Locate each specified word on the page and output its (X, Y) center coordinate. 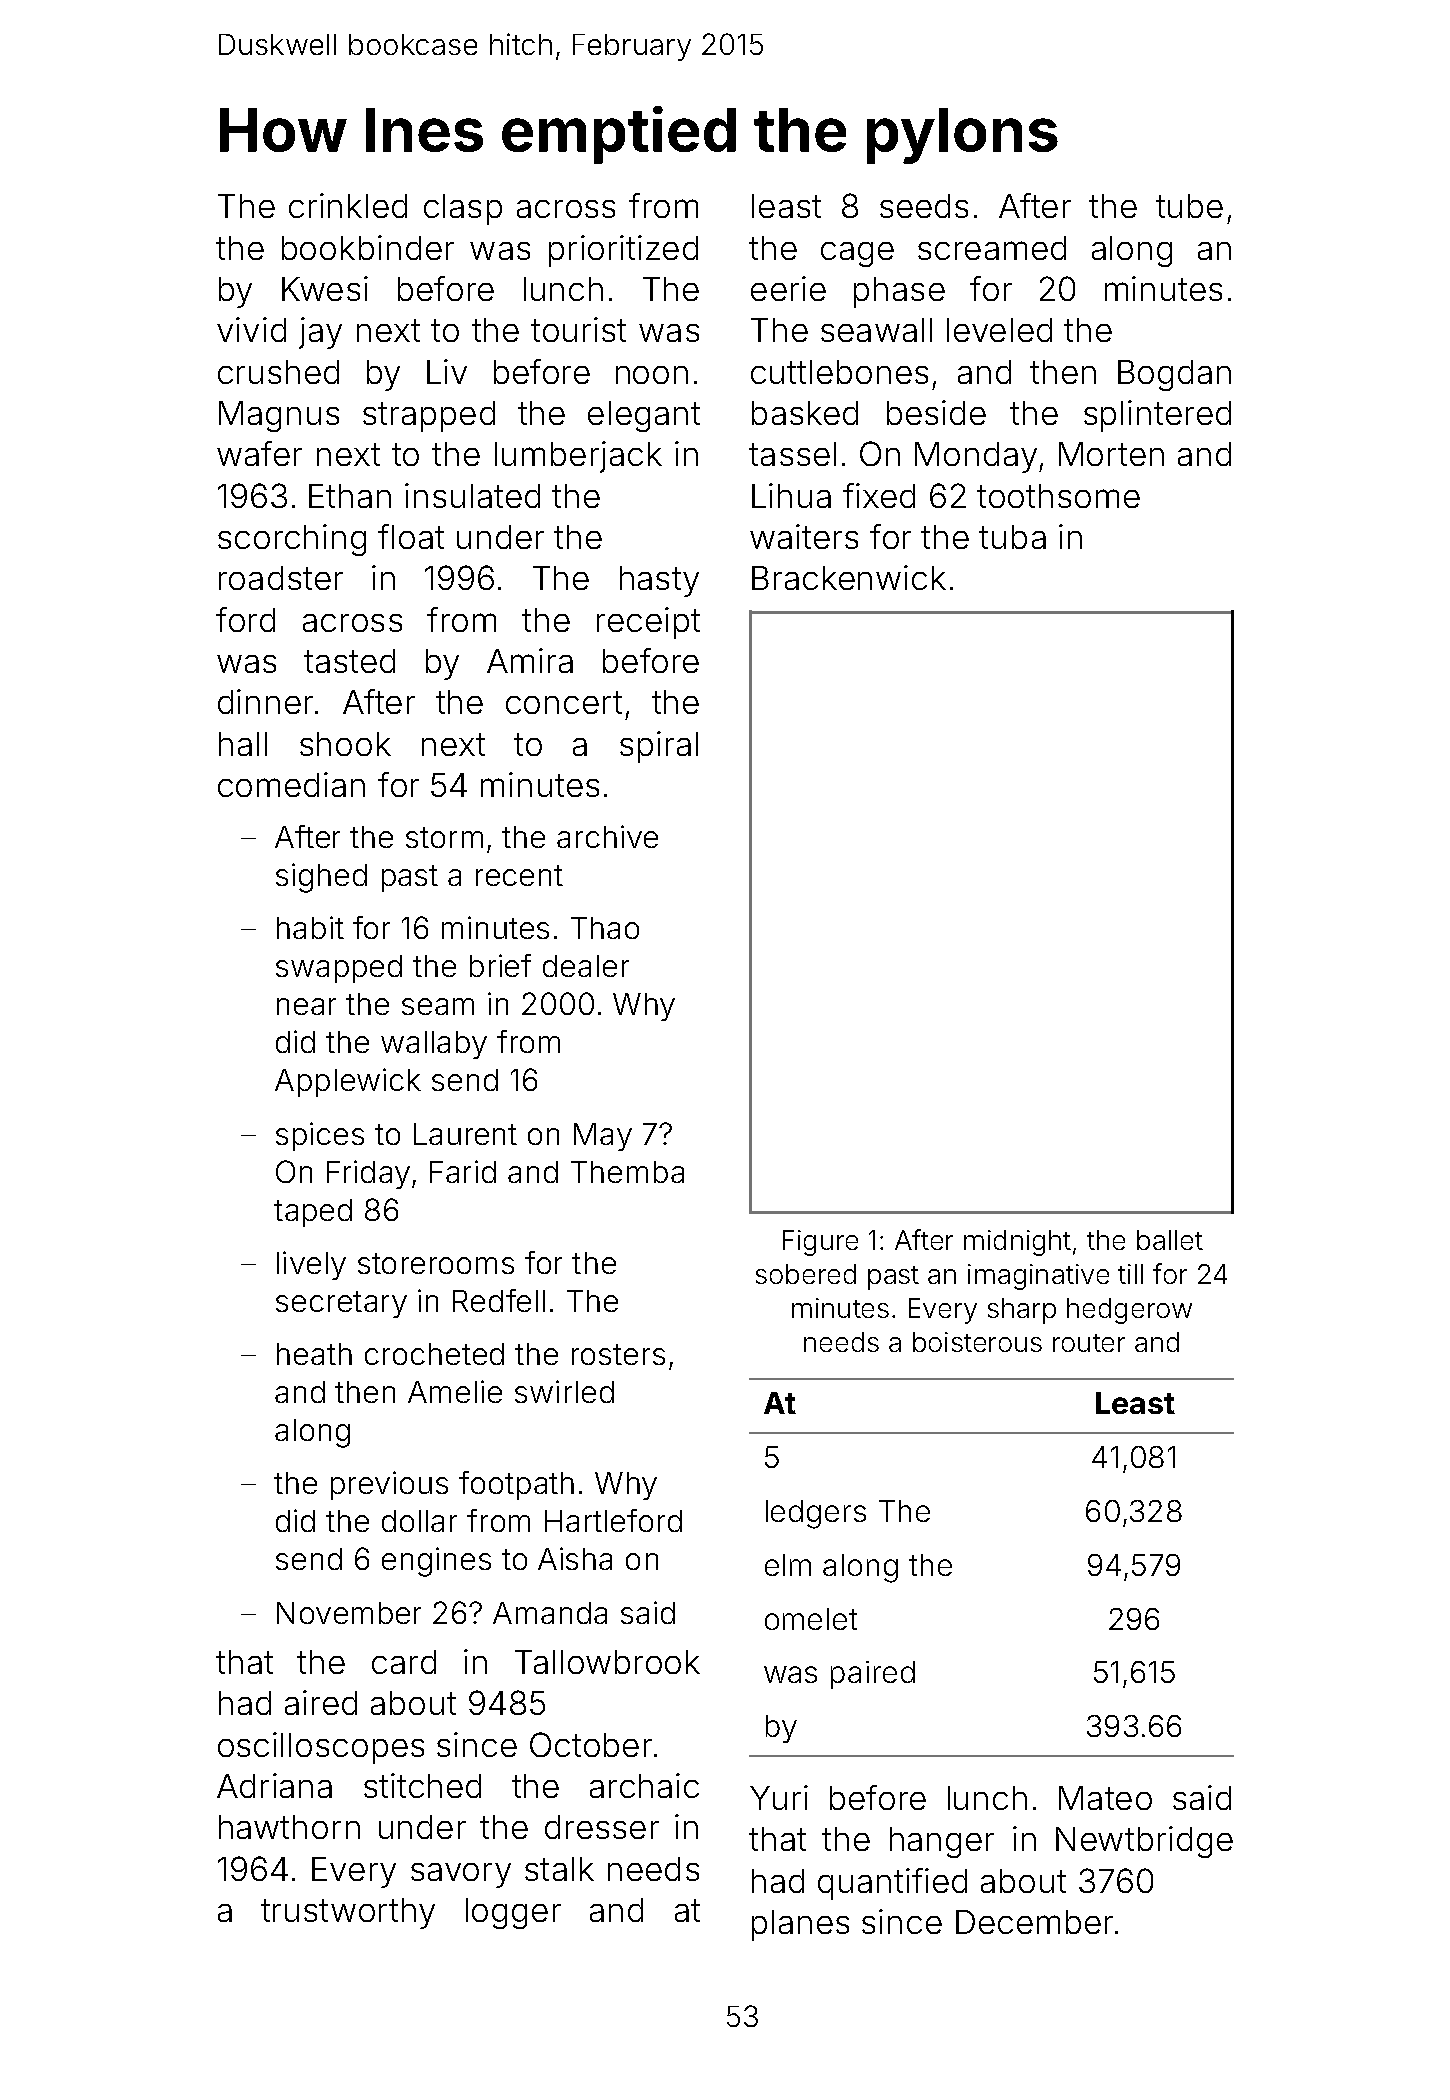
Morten (1111, 454)
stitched (422, 1785)
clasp (463, 209)
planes (800, 1925)
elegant (644, 416)
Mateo (1105, 1798)
